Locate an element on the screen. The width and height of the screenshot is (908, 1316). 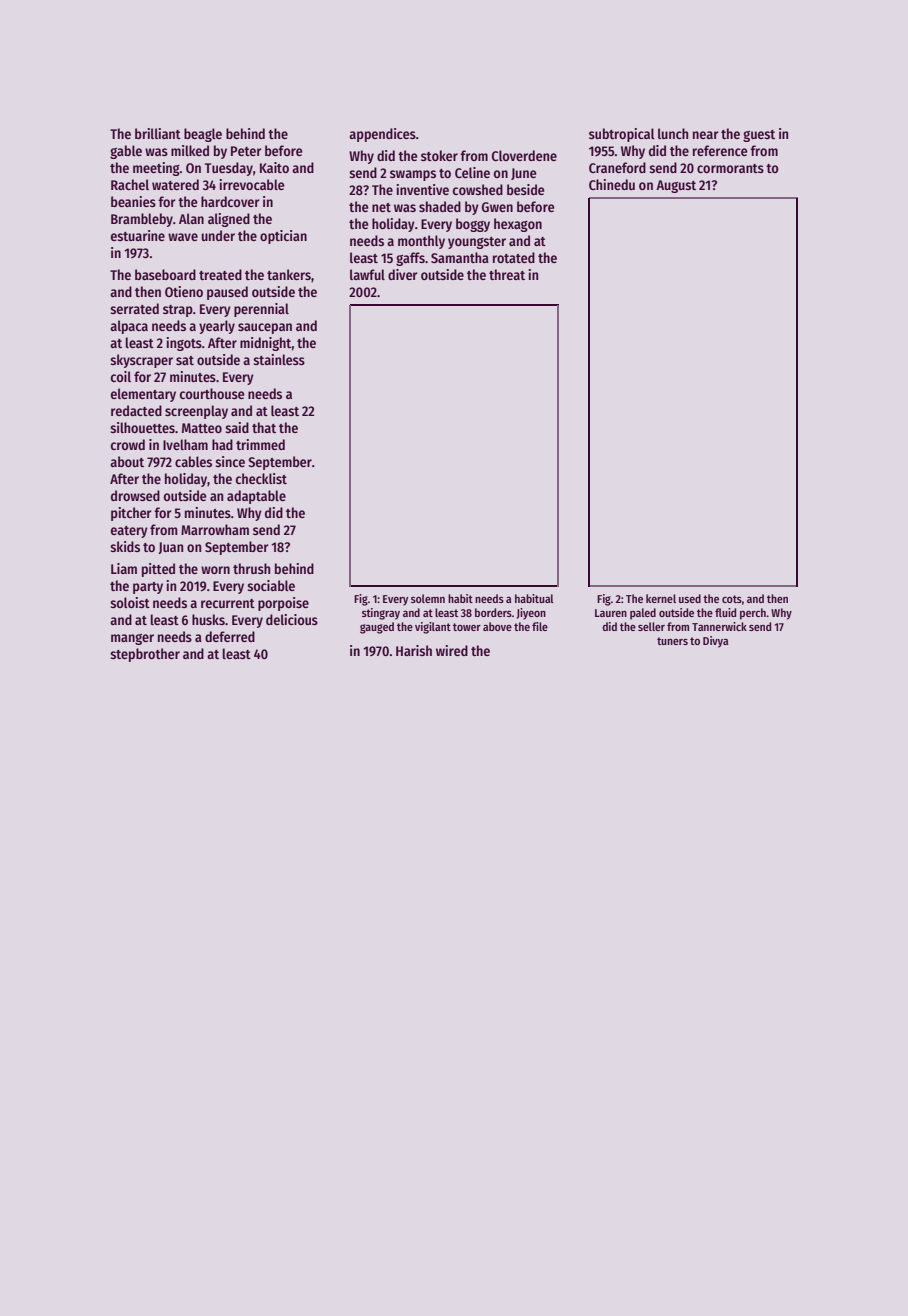
cormorants is located at coordinates (730, 168).
